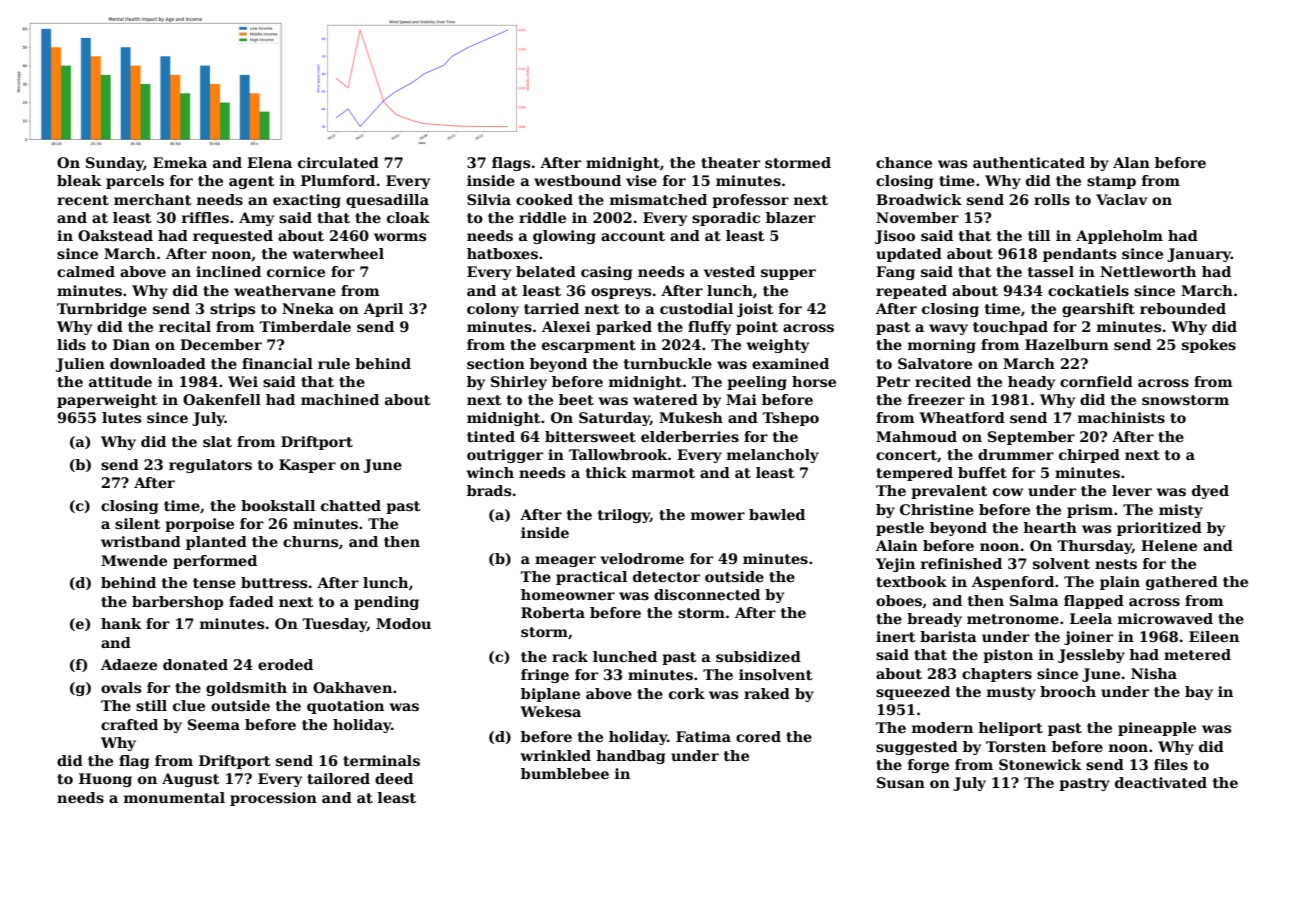  I want to click on silent, so click(138, 523).
